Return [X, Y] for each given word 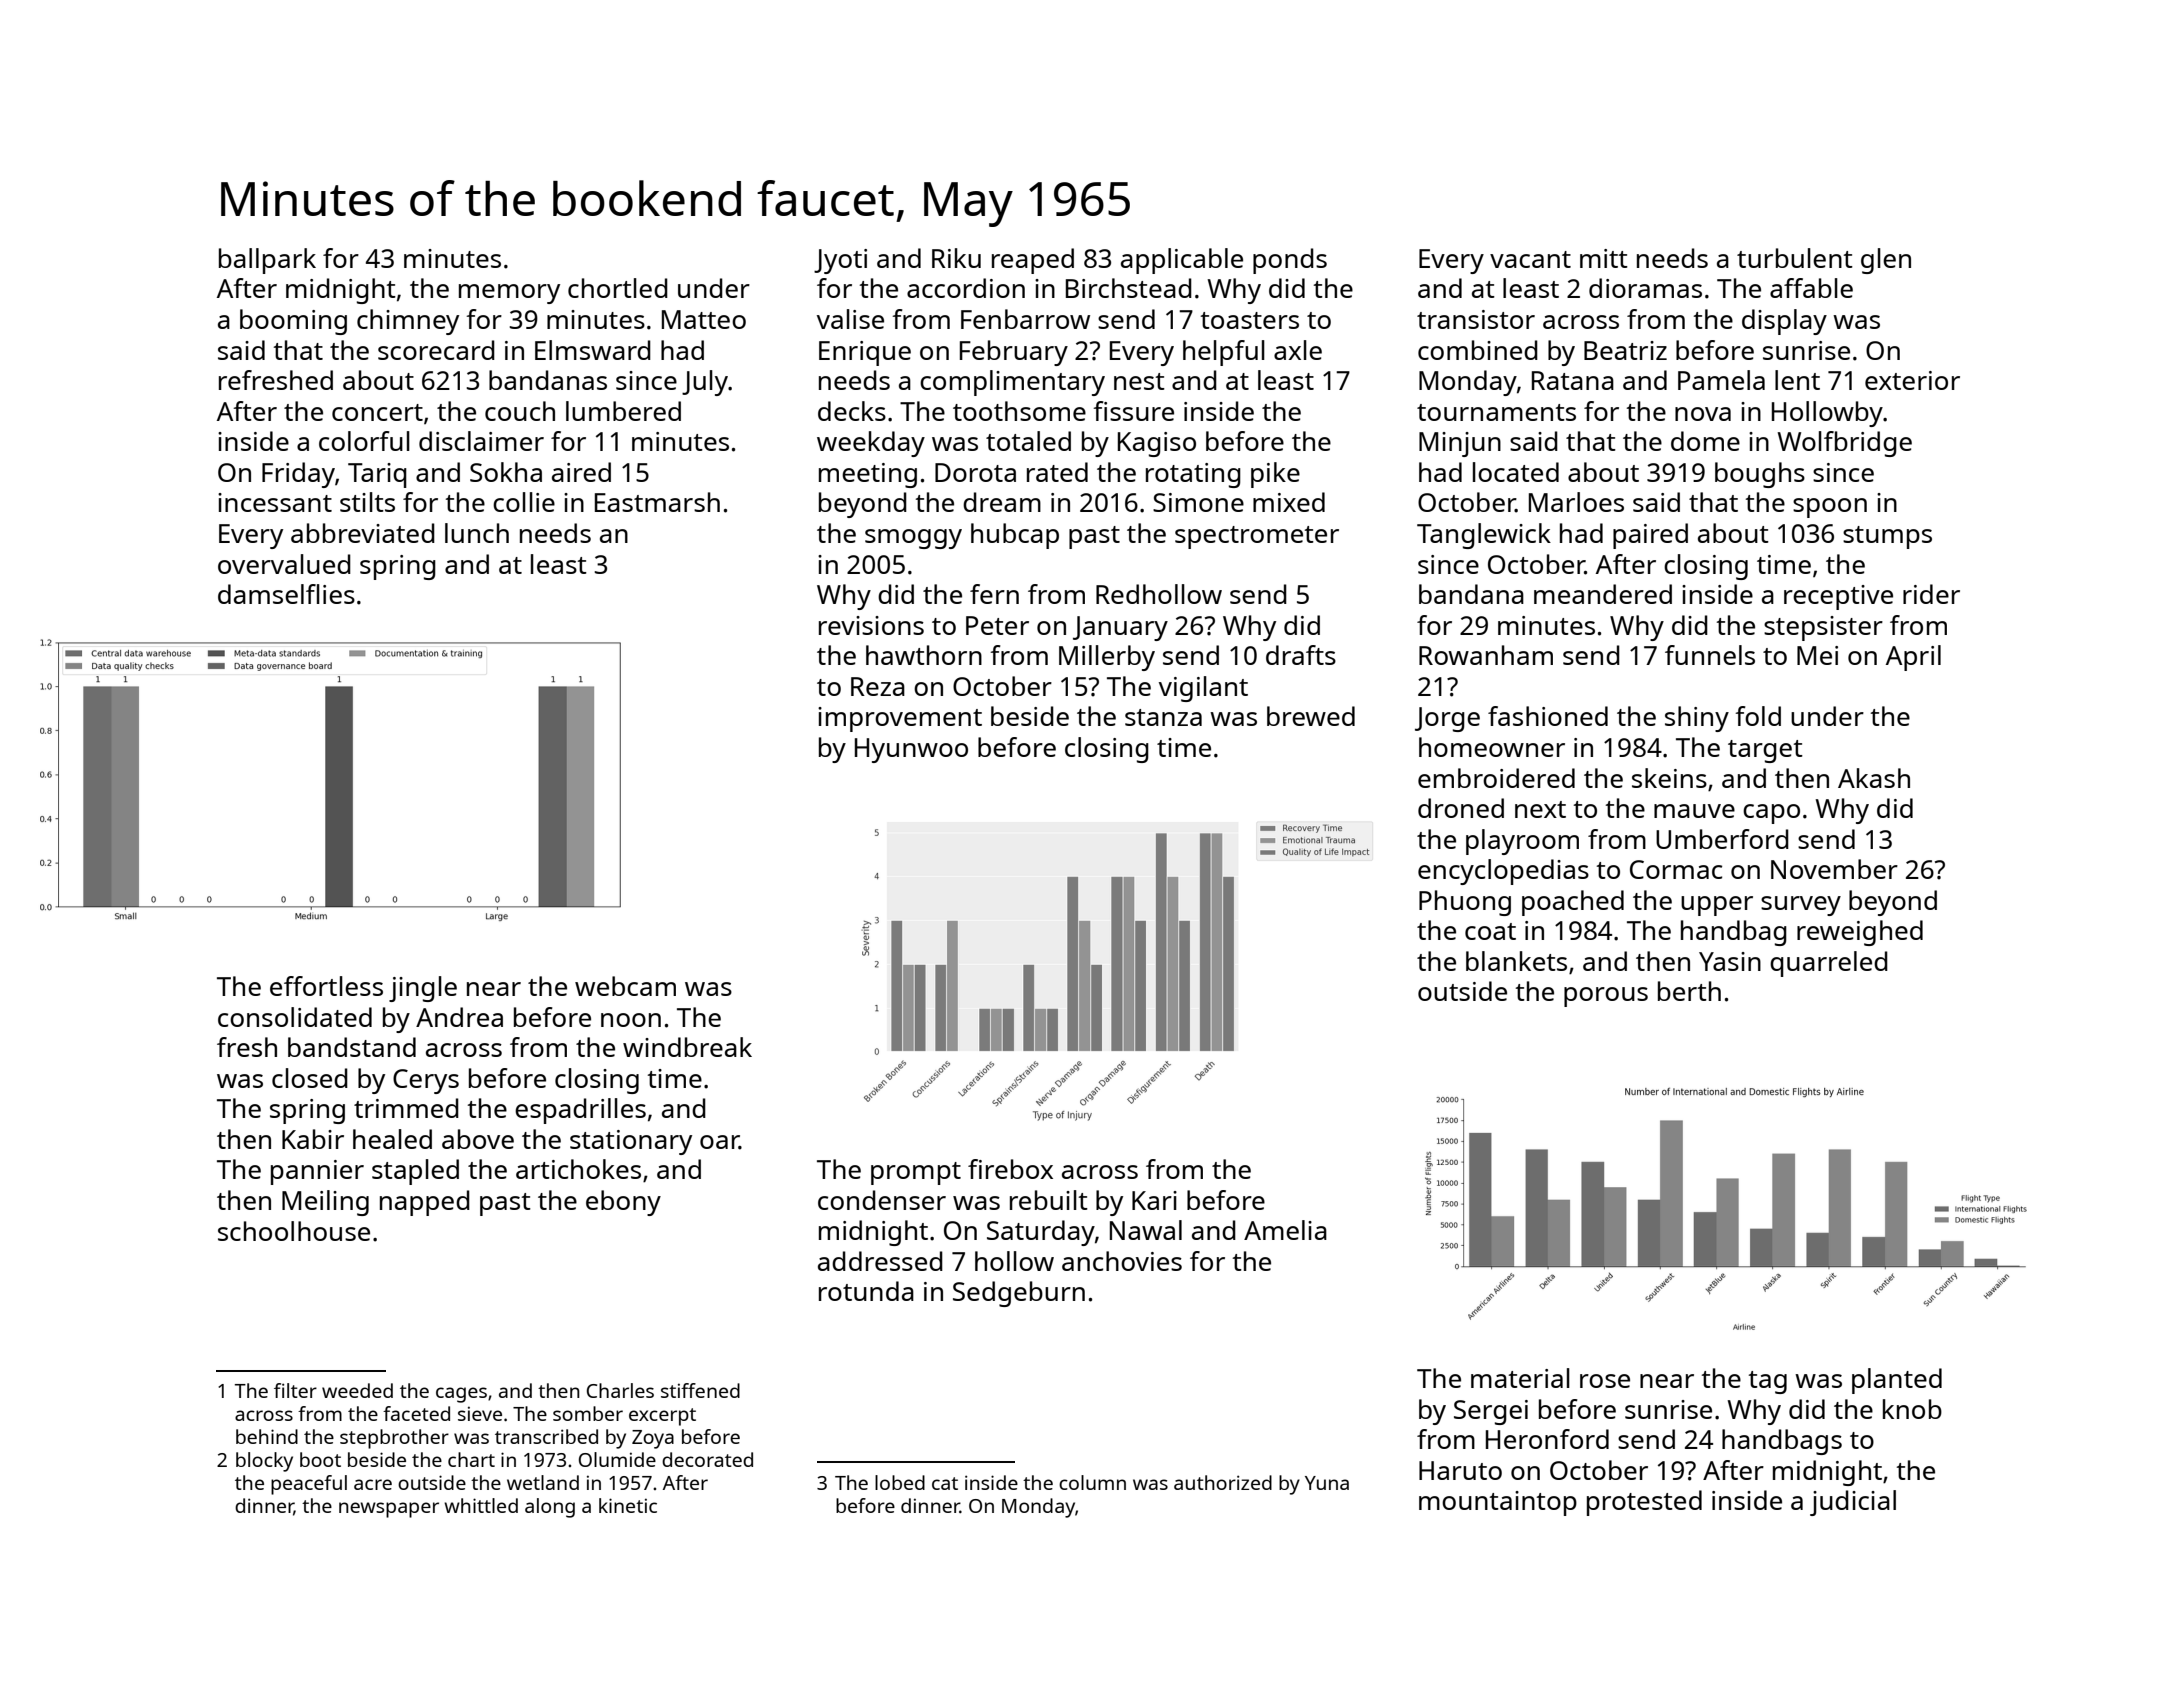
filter [295, 1390]
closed [310, 1078]
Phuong [1465, 903]
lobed [900, 1482]
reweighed [1860, 933]
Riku [956, 258]
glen [1886, 261]
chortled [618, 288]
